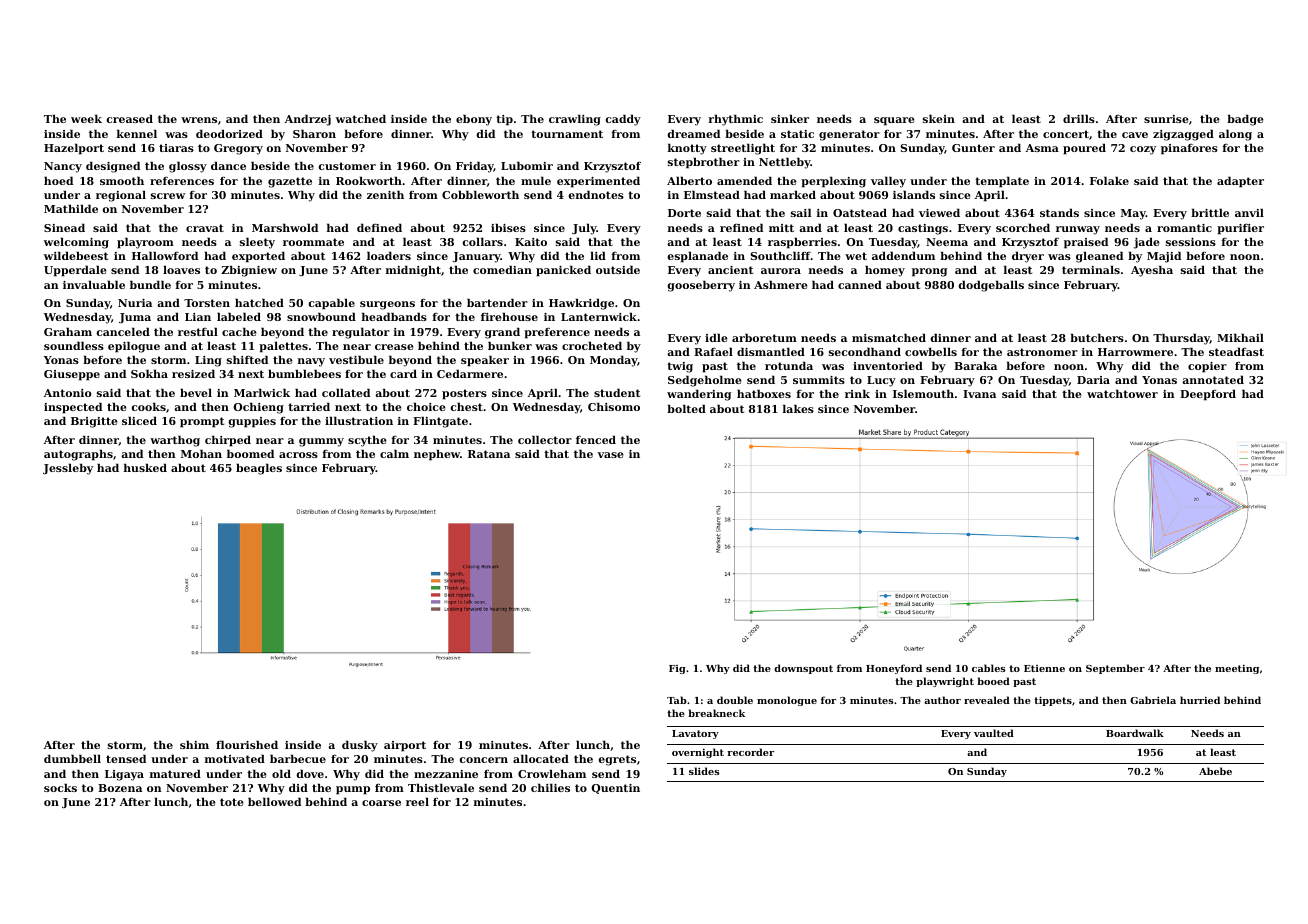 The image size is (1308, 924). Describe the element at coordinates (803, 669) in the document. I see `downspout` at that location.
